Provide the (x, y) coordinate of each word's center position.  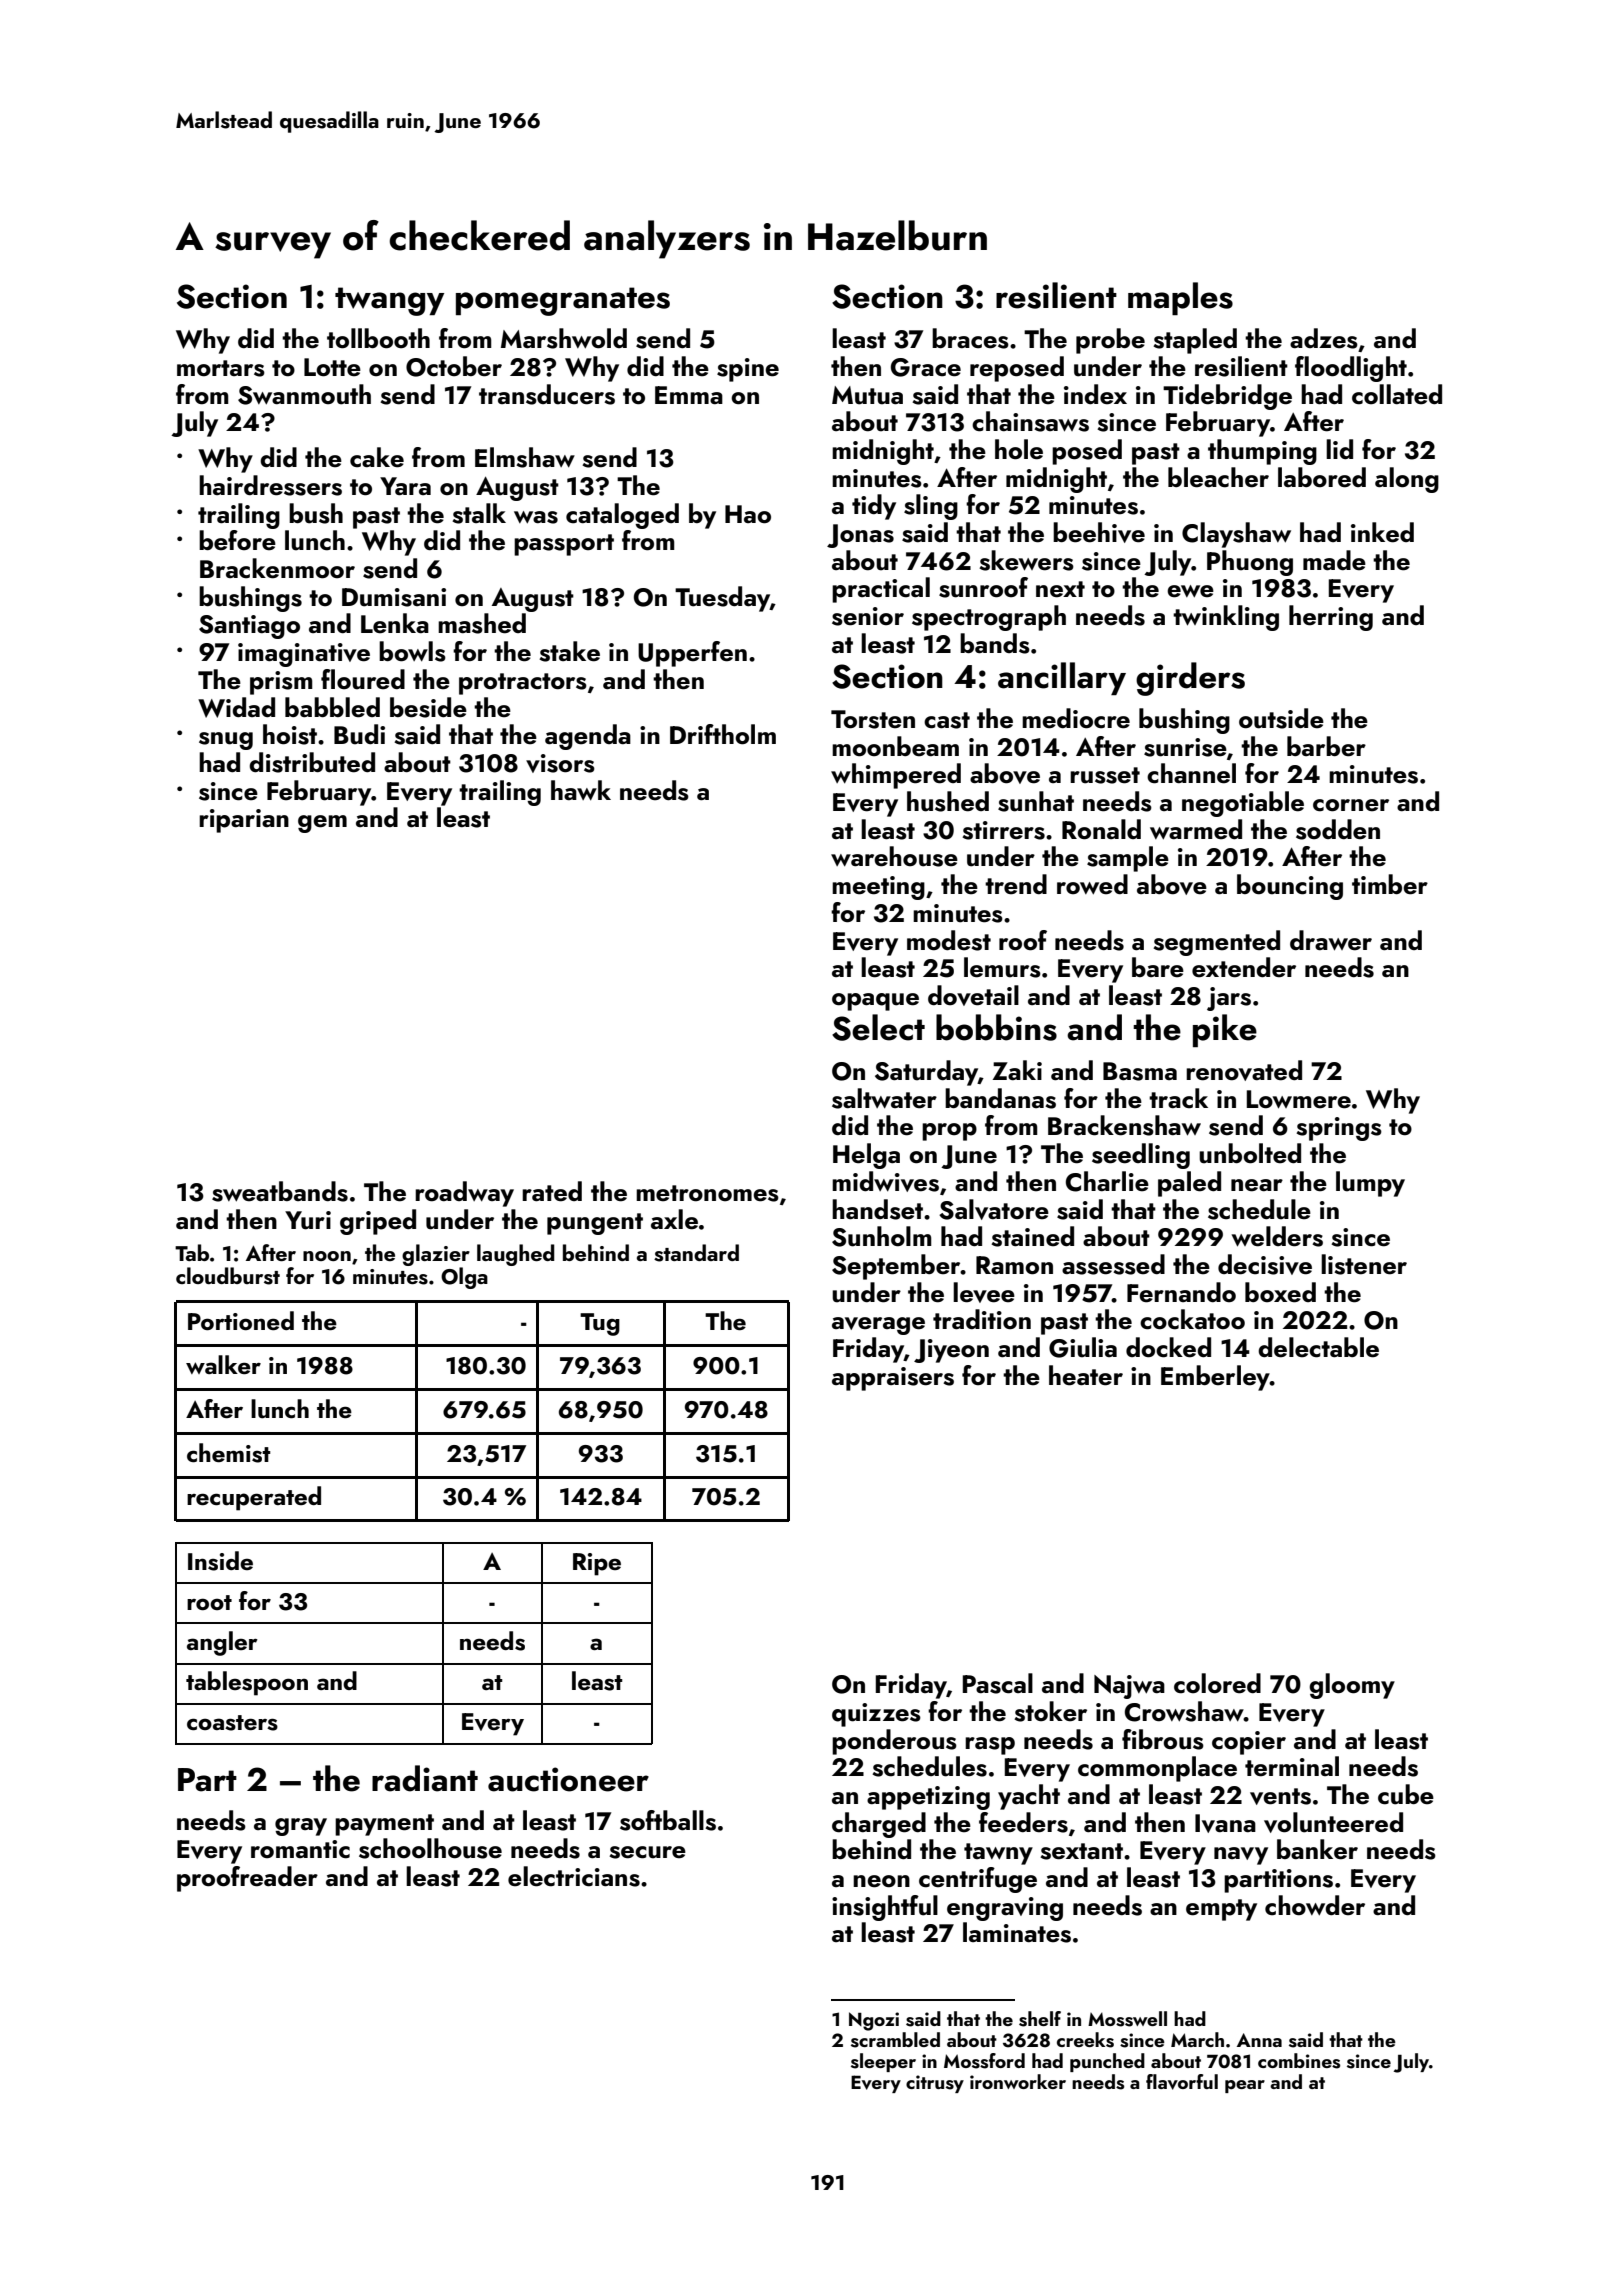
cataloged (622, 516)
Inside (220, 1561)
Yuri (308, 1220)
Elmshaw (525, 457)
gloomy (1352, 1686)
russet (1105, 775)
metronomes (707, 1193)
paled (1189, 1184)
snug (226, 741)
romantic (300, 1849)
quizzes (876, 1715)
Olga (464, 1278)
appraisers (893, 1379)
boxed (1280, 1292)
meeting (878, 888)
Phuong (1250, 563)
